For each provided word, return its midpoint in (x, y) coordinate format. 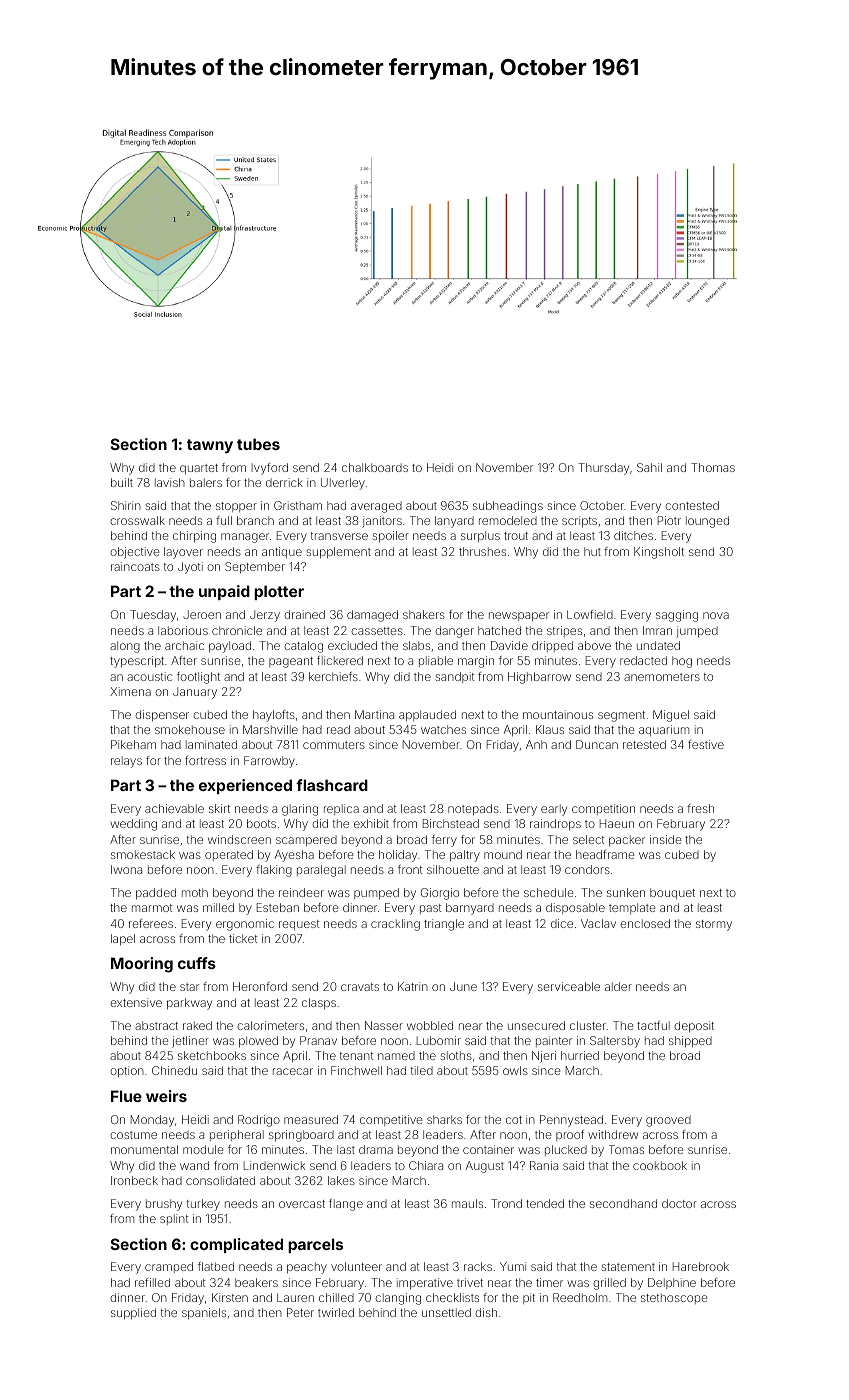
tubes (258, 444)
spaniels (204, 1314)
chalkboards (375, 467)
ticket (243, 938)
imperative (425, 1284)
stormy (714, 925)
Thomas (713, 467)
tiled (422, 1070)
